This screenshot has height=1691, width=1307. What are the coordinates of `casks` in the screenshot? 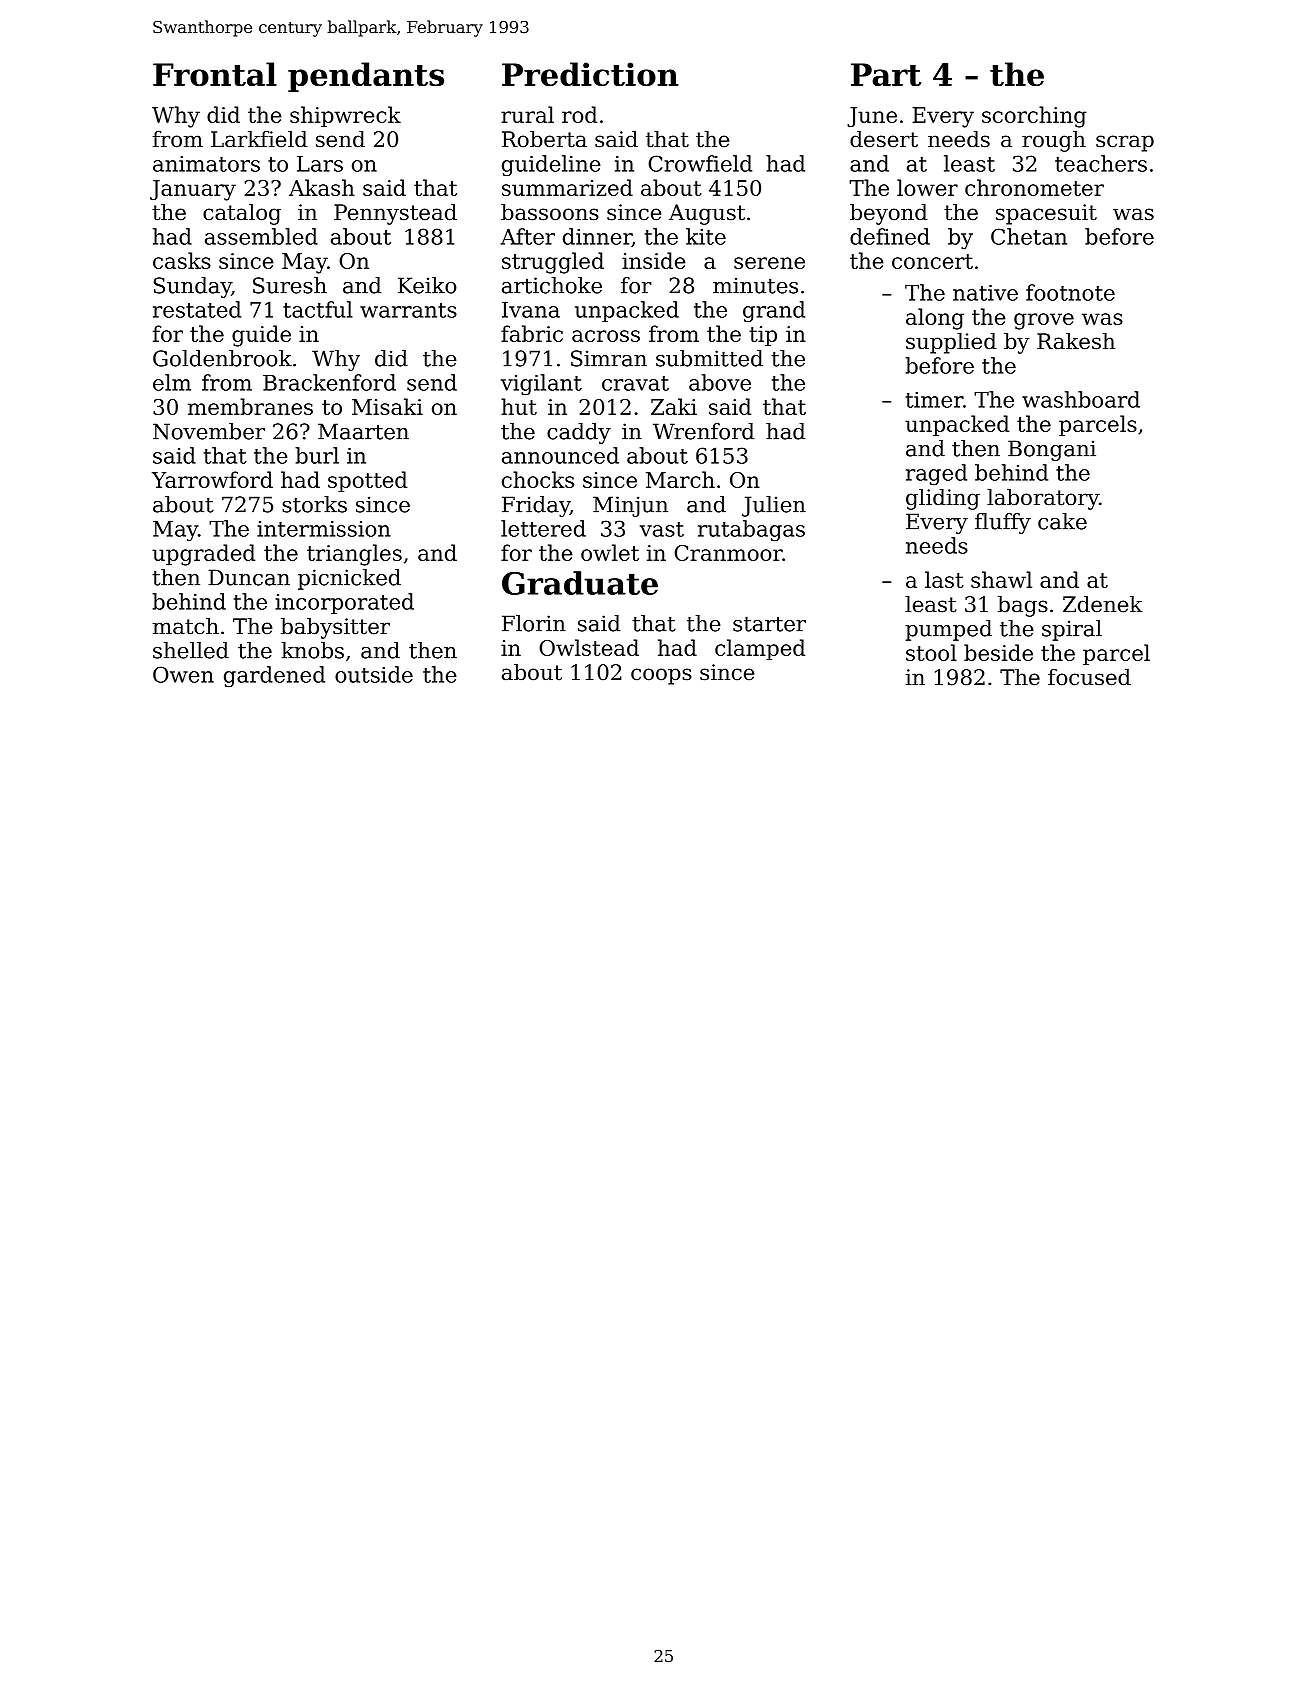 It's located at (182, 260).
